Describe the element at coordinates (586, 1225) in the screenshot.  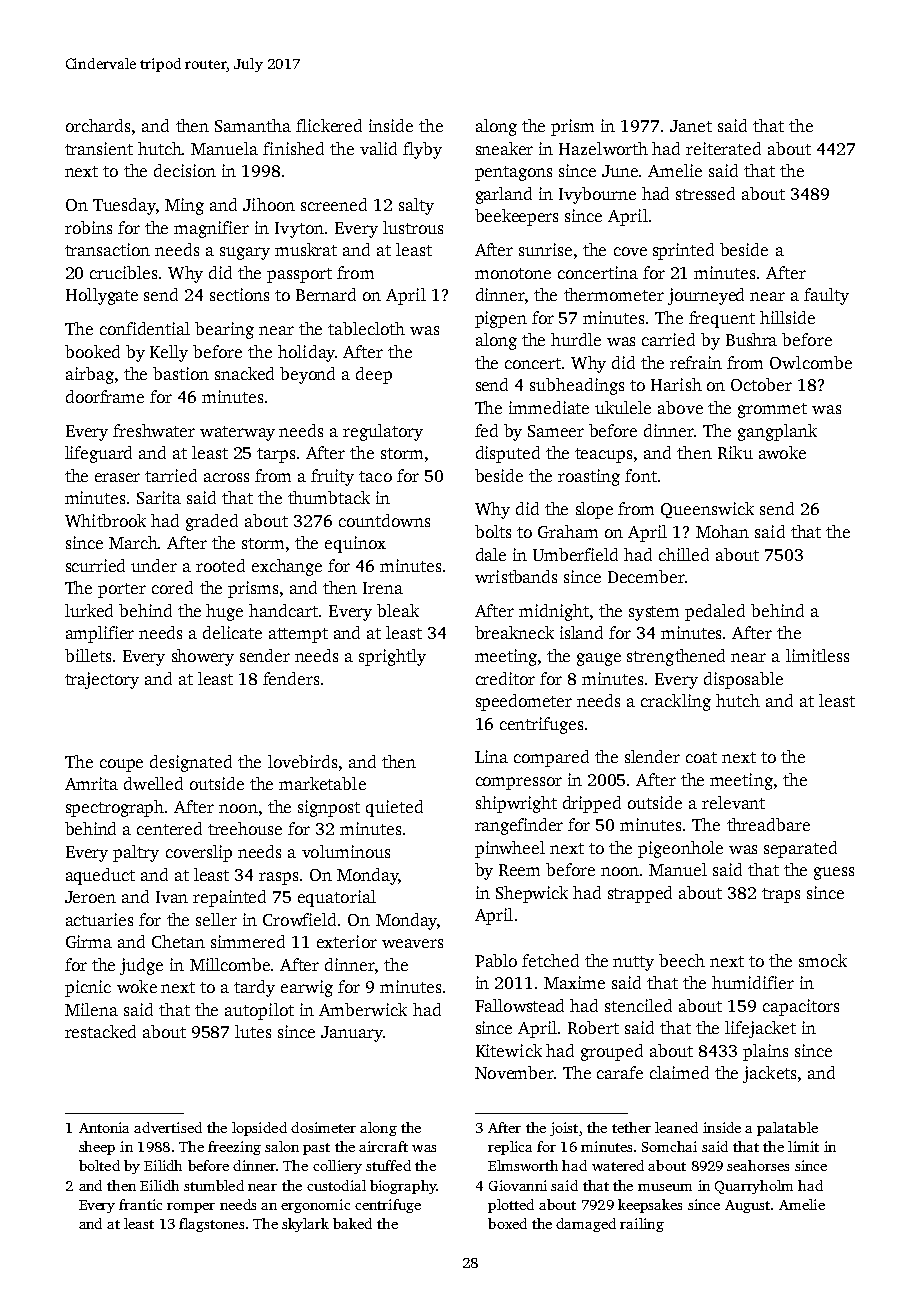
I see `damaged` at that location.
